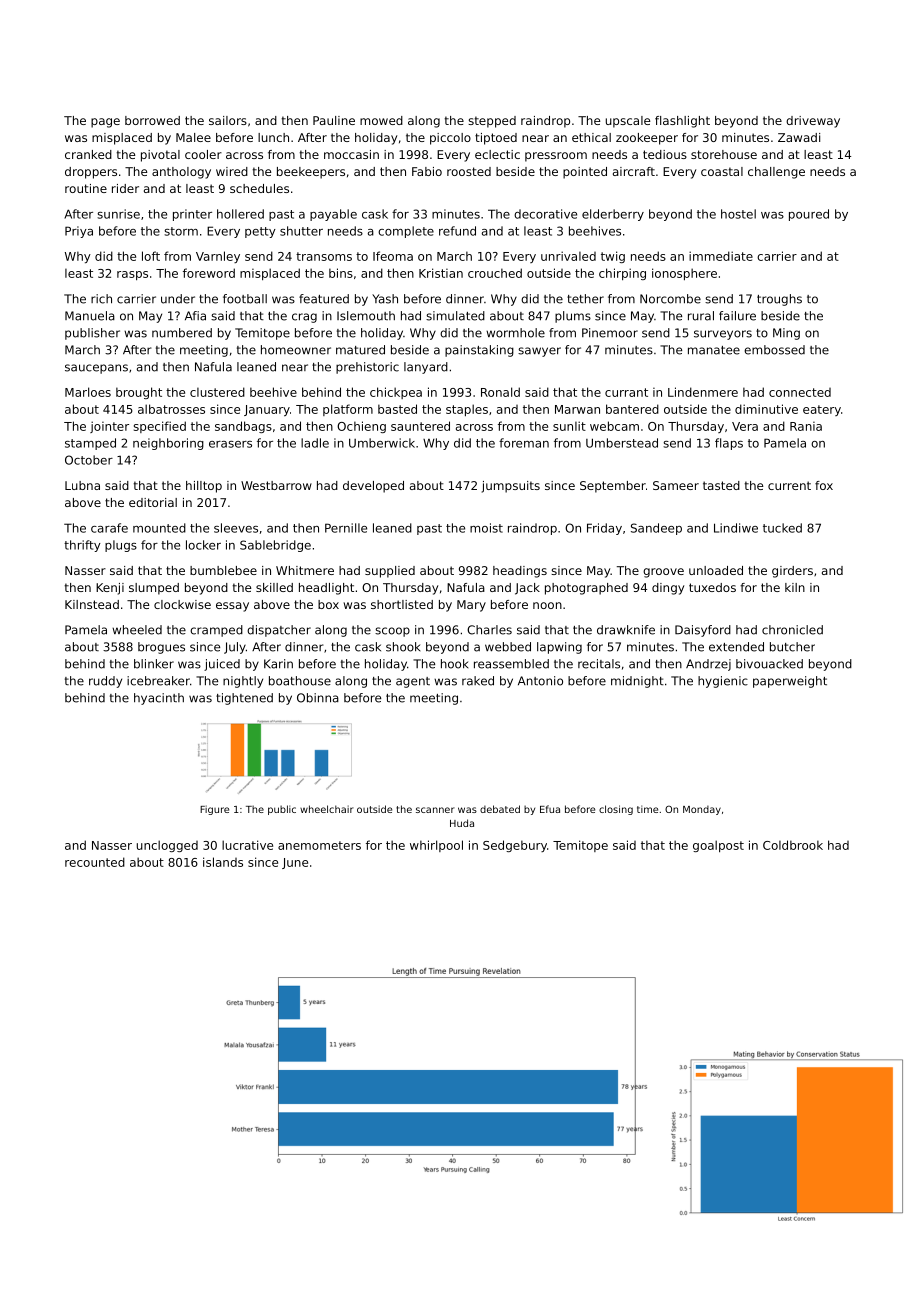 This screenshot has height=1308, width=924. I want to click on scanner, so click(435, 810).
